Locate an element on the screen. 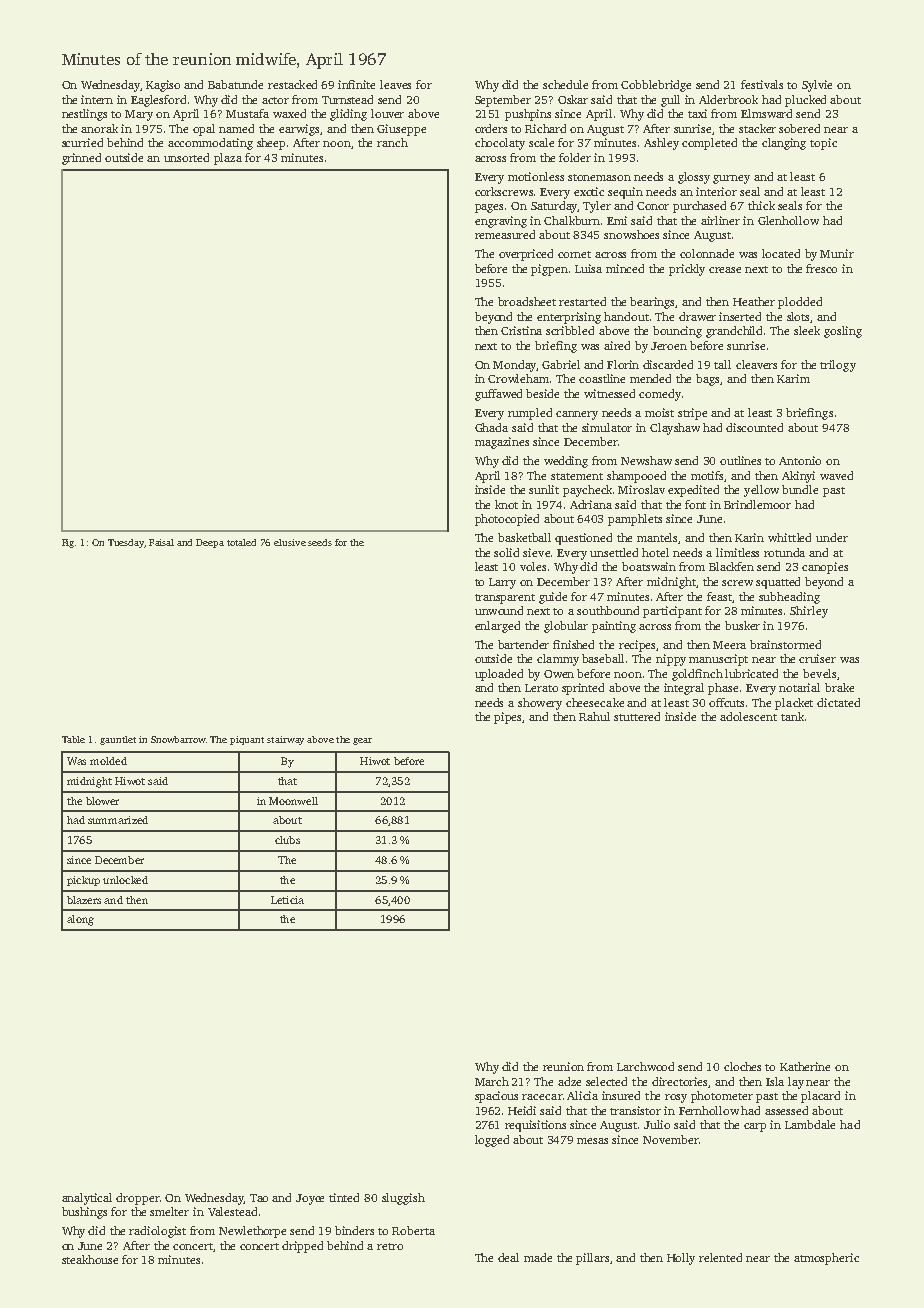 The height and width of the screenshot is (1308, 924). under is located at coordinates (832, 537).
